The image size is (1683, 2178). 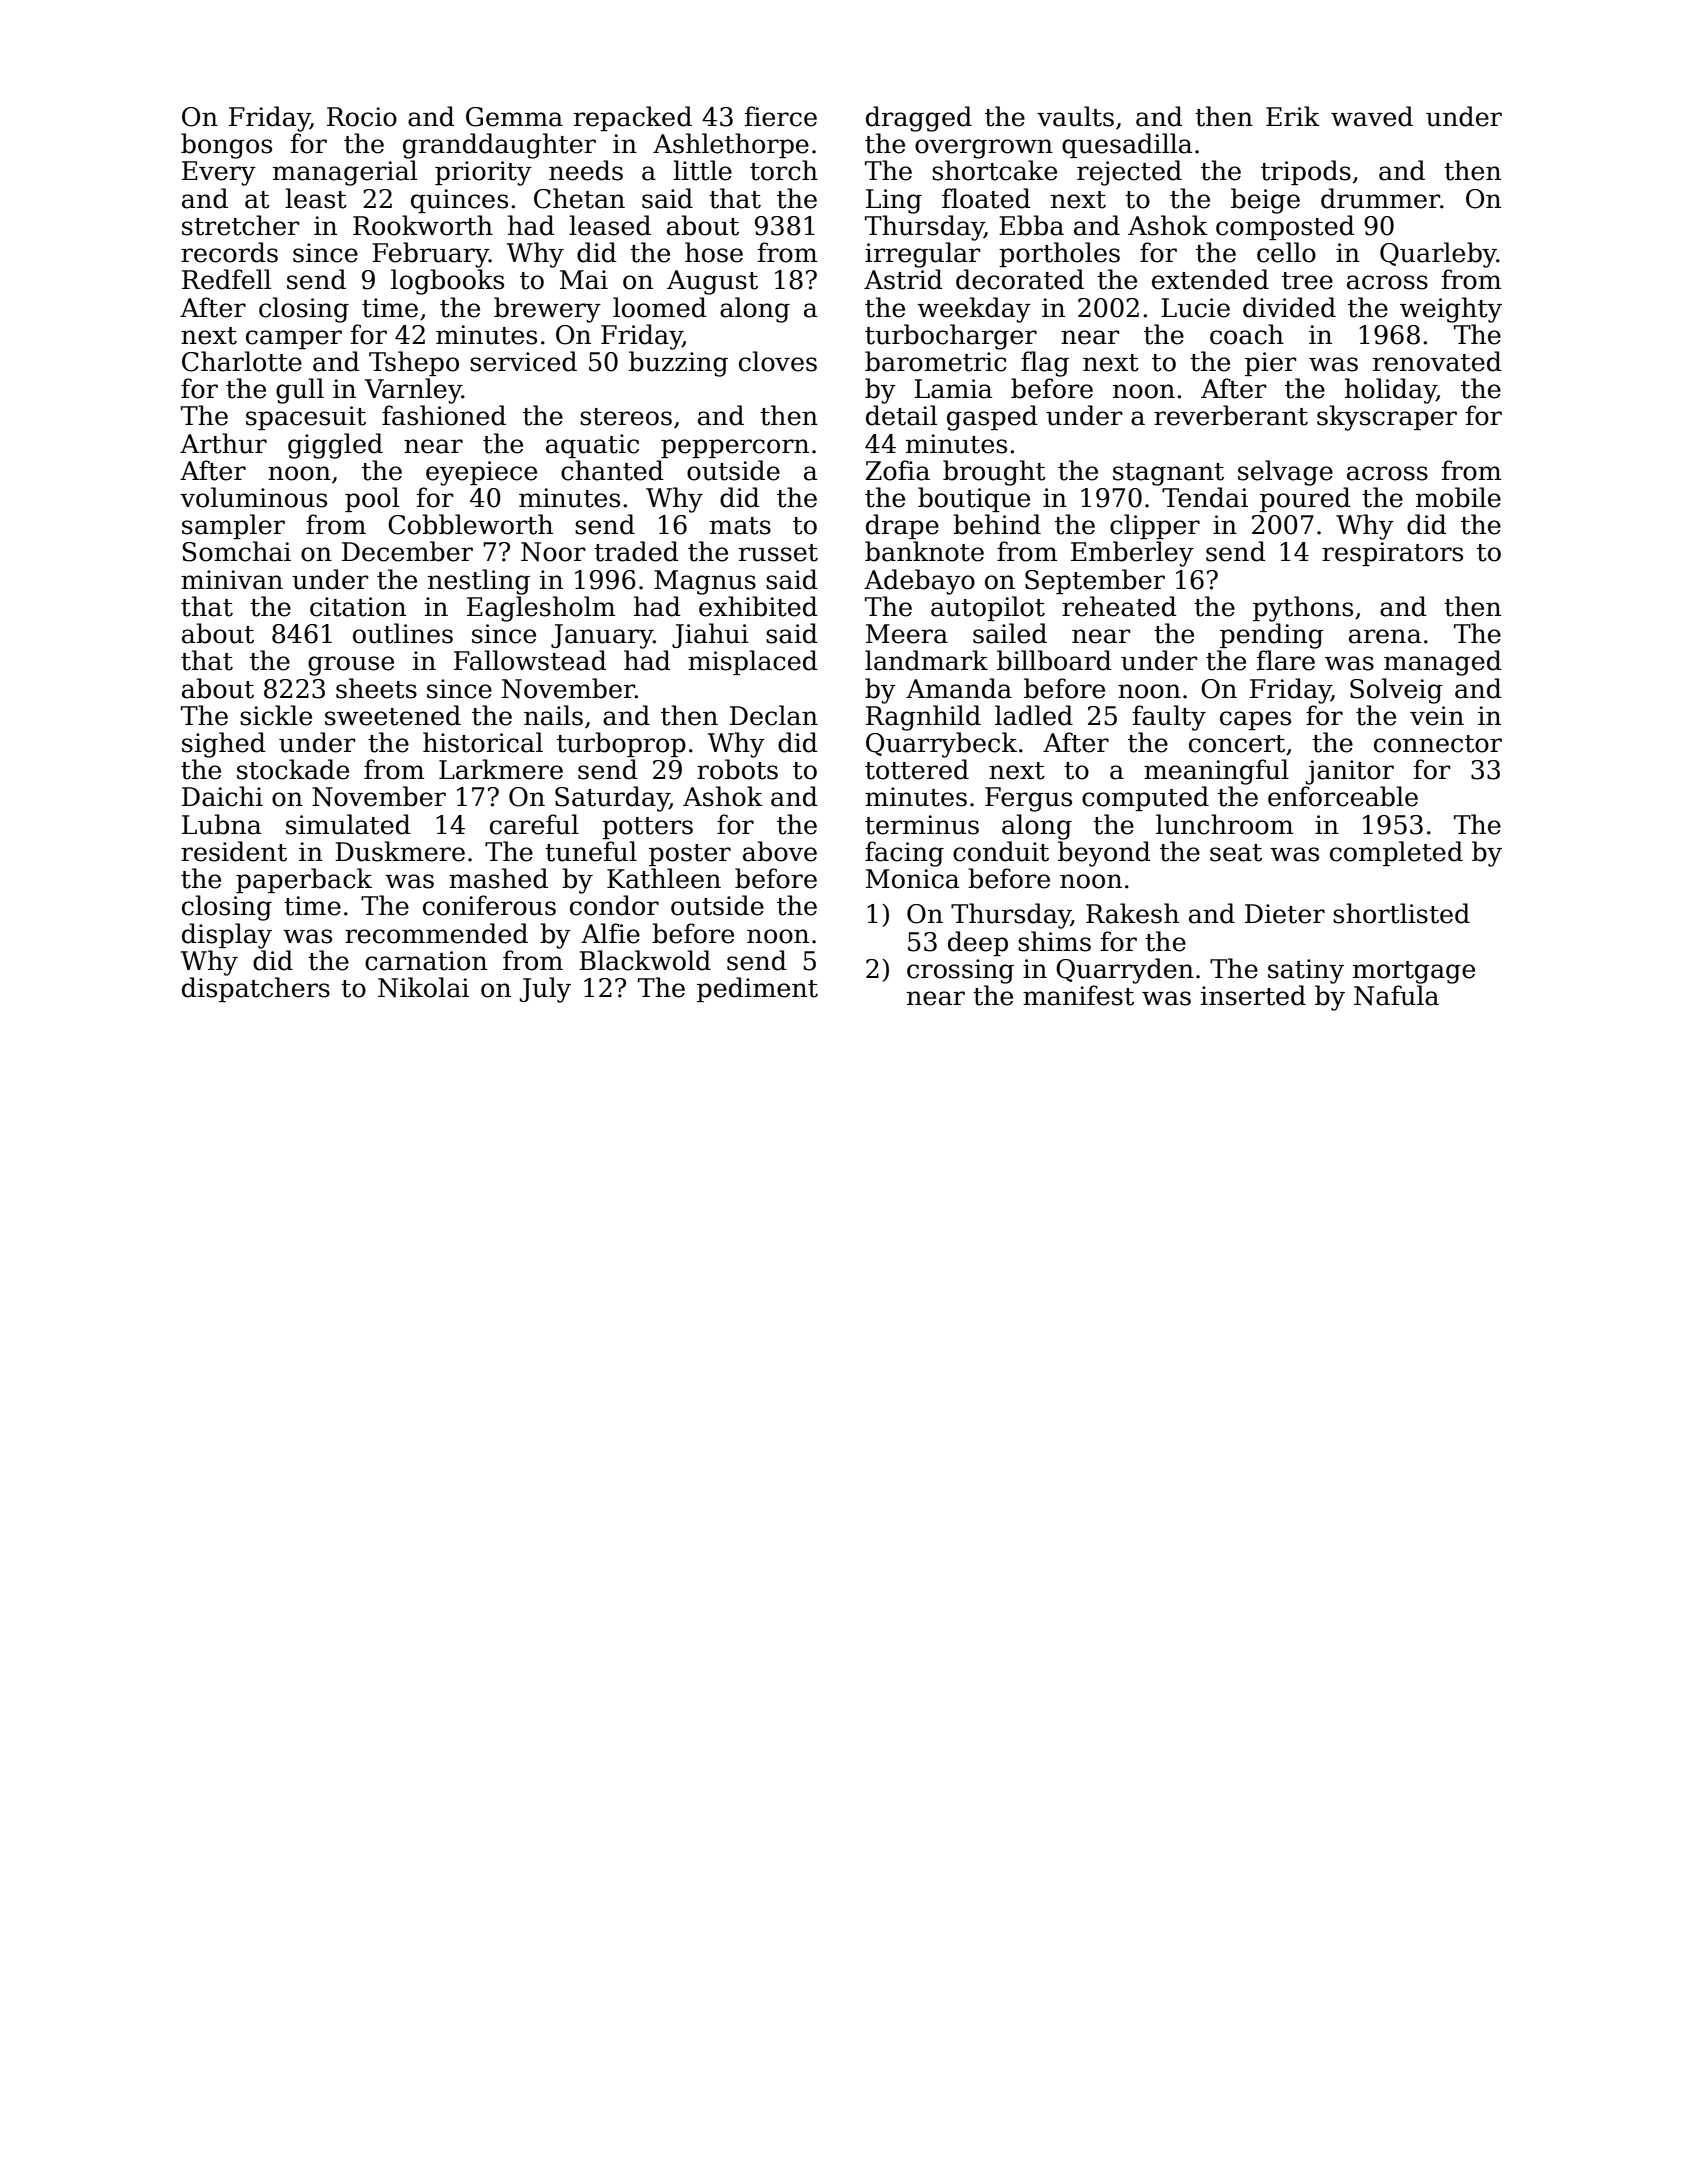 What do you see at coordinates (1293, 116) in the image?
I see `Erik` at bounding box center [1293, 116].
